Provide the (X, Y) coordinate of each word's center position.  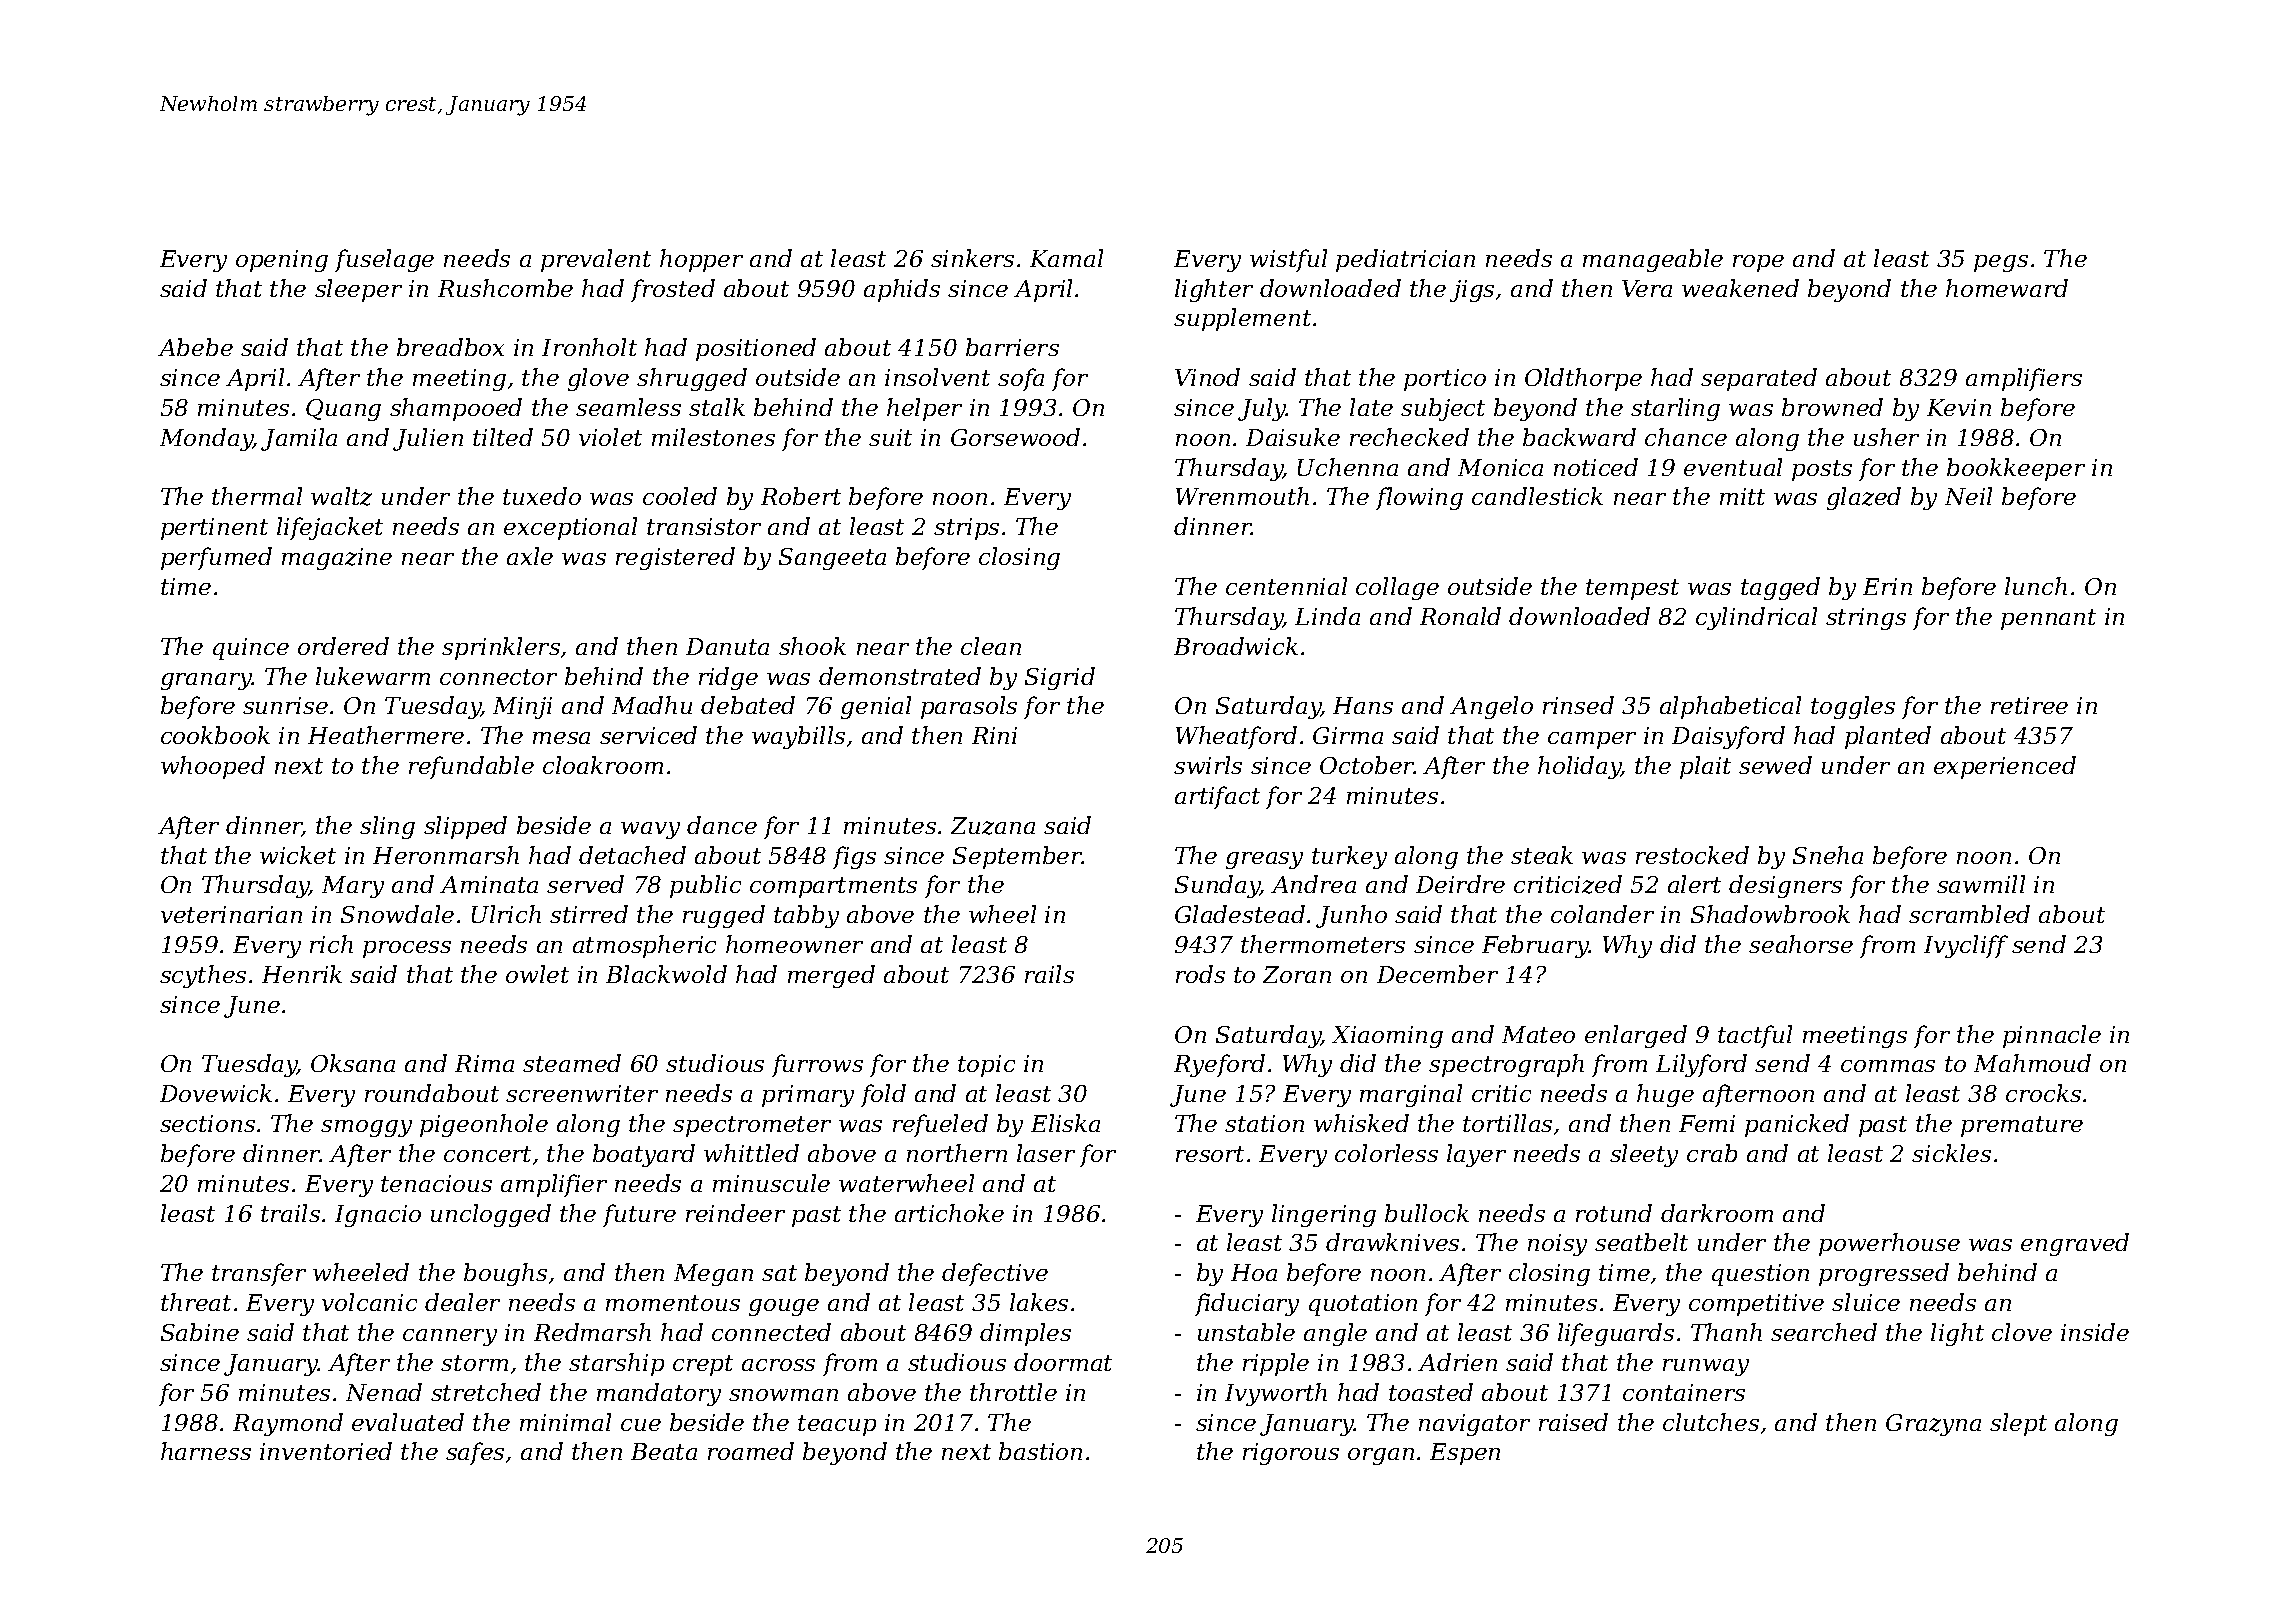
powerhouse (1889, 1244)
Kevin (1959, 407)
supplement (1242, 319)
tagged (1780, 588)
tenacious (436, 1183)
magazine (337, 559)
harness (206, 1451)
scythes (203, 976)
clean (991, 646)
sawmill (1981, 884)
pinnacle (2052, 1036)
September (1017, 857)
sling (387, 827)
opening (282, 261)
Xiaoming (1387, 1037)
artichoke (949, 1213)
